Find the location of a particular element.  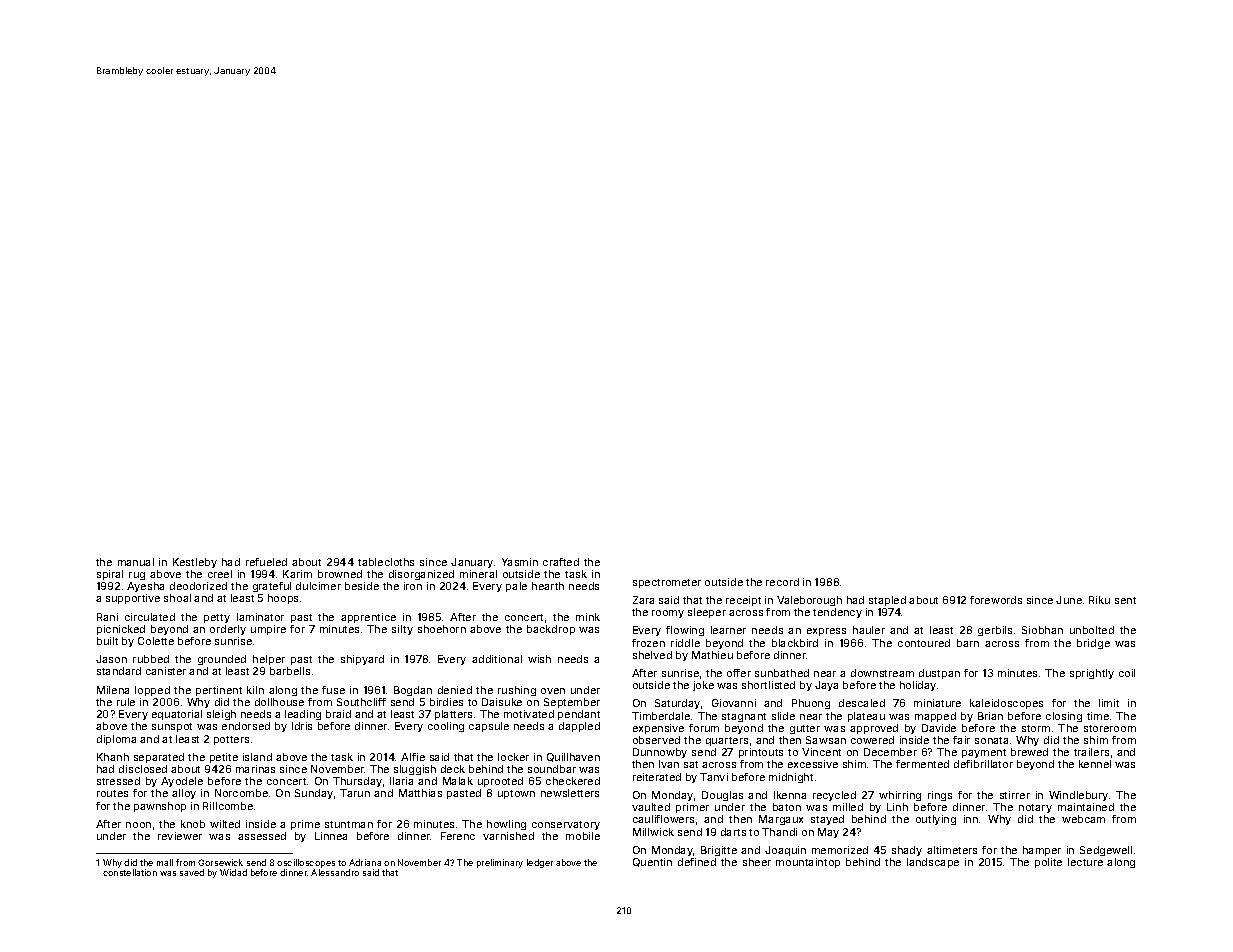

unbolted is located at coordinates (1092, 630).
